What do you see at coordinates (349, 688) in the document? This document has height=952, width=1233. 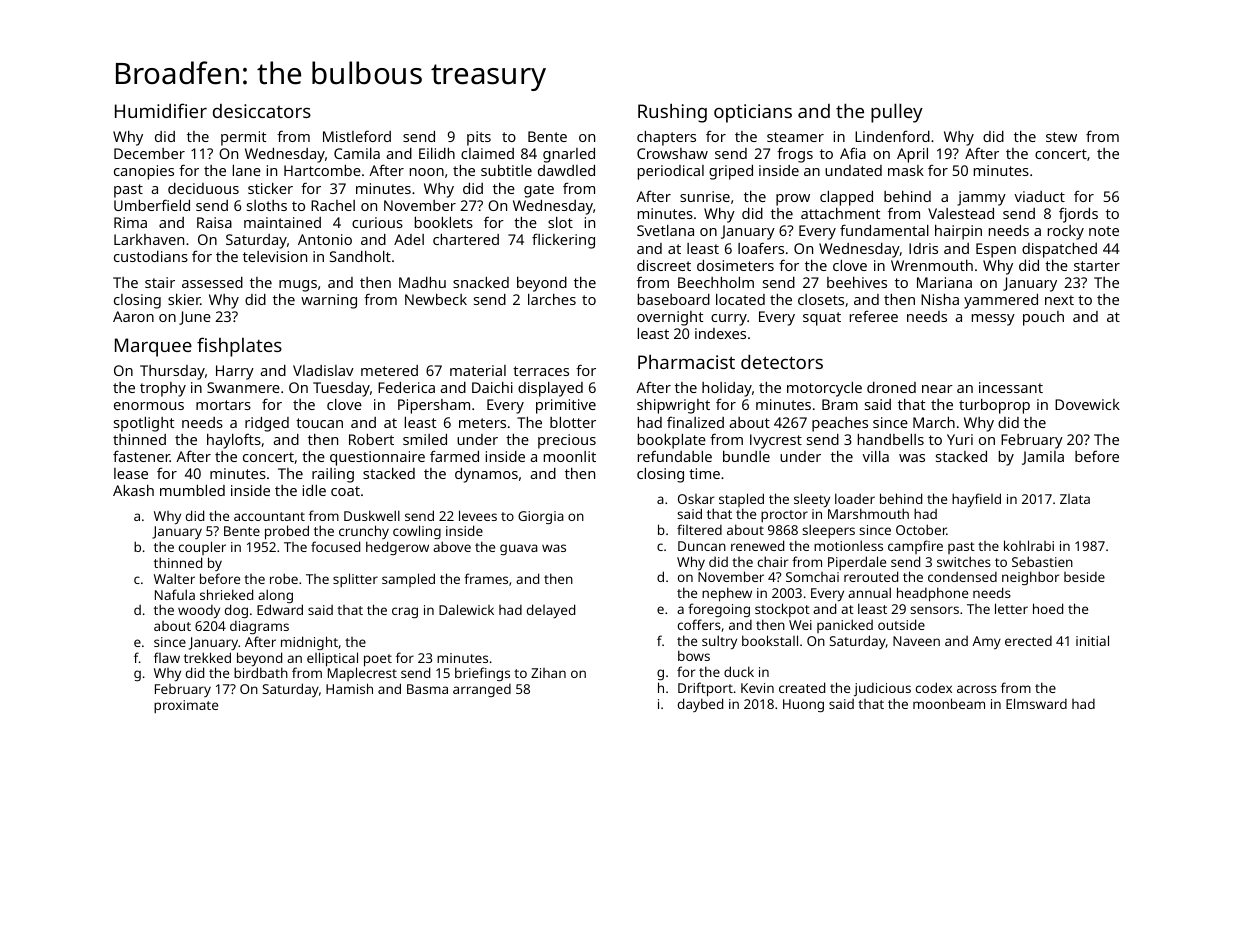 I see `Hamish` at bounding box center [349, 688].
